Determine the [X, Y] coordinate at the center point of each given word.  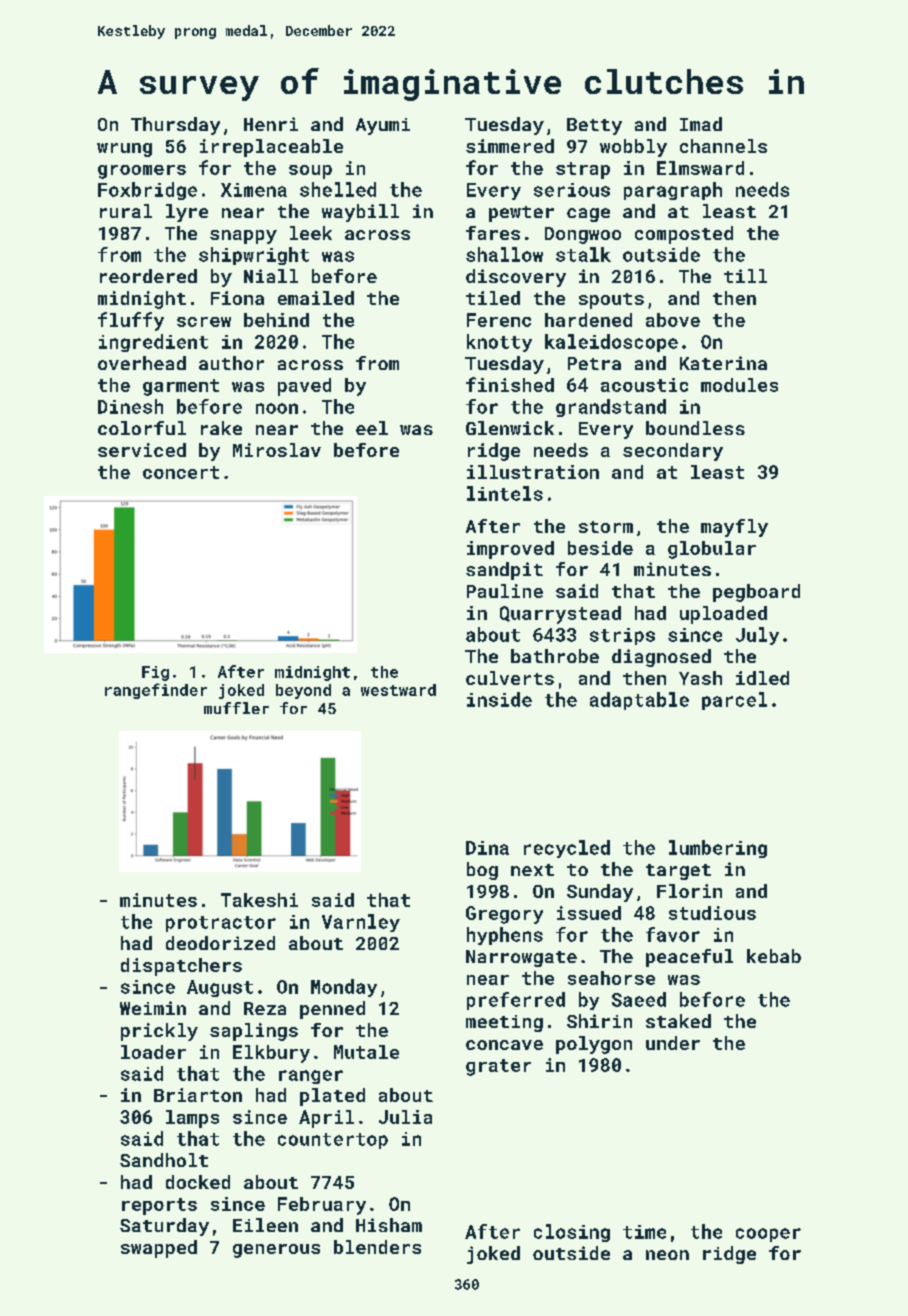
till [745, 276]
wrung [124, 150]
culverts [510, 678]
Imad [701, 124]
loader [153, 1052]
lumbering [718, 849]
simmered [510, 146]
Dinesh [130, 406]
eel [372, 428]
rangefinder [156, 691]
